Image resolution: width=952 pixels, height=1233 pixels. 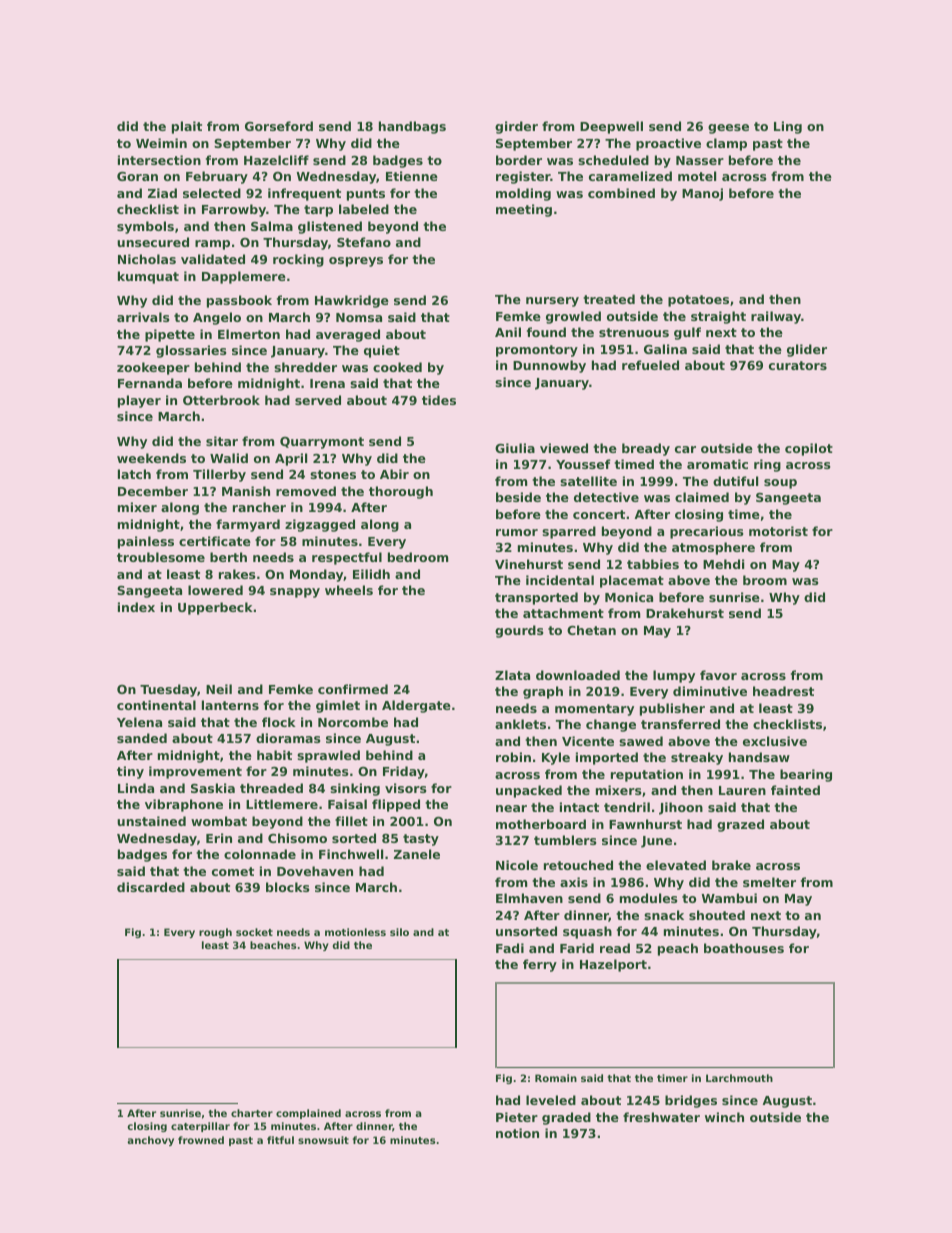 What do you see at coordinates (161, 143) in the document?
I see `Weimin` at bounding box center [161, 143].
